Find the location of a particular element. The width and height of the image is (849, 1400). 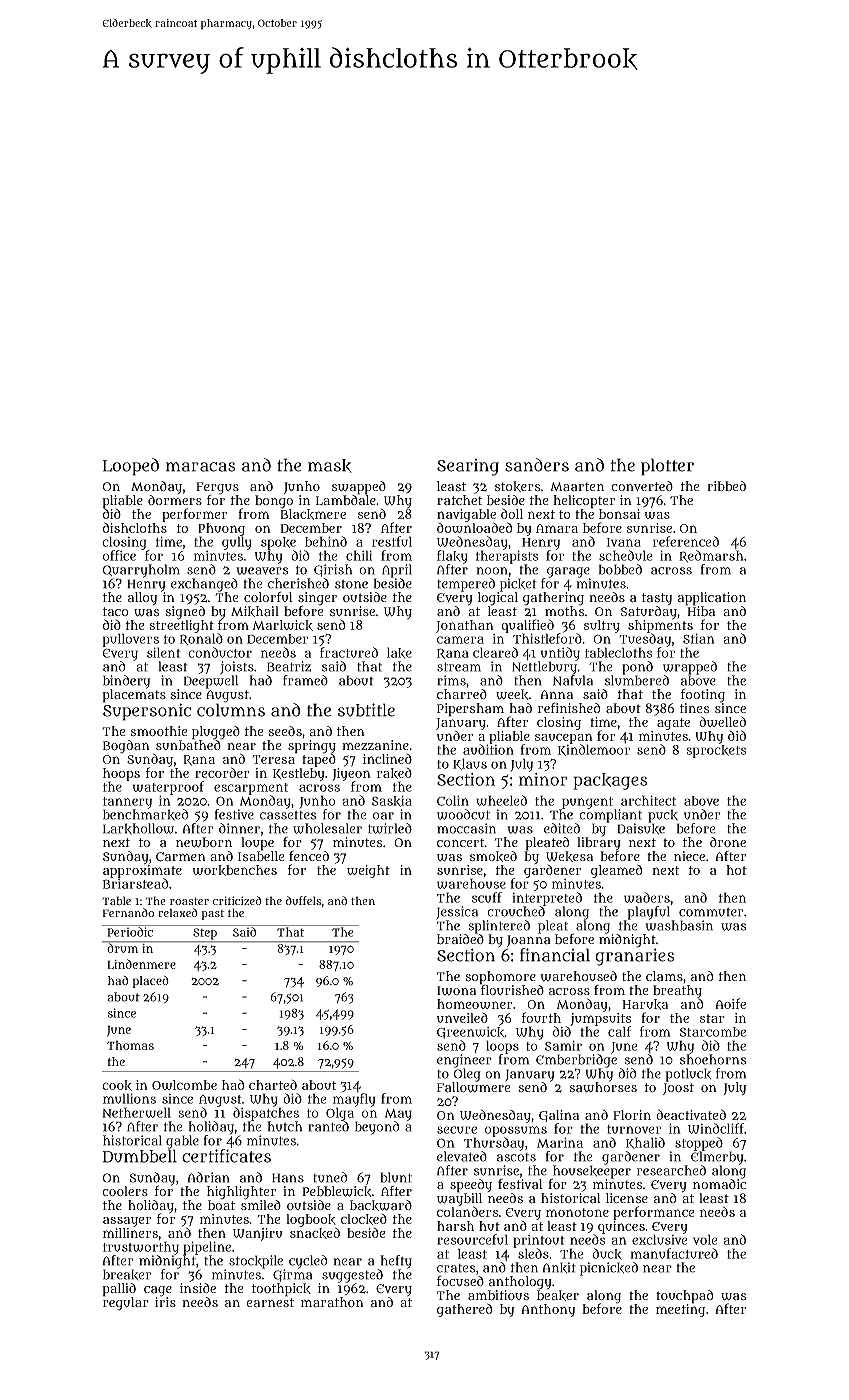

meeting is located at coordinates (680, 1310).
